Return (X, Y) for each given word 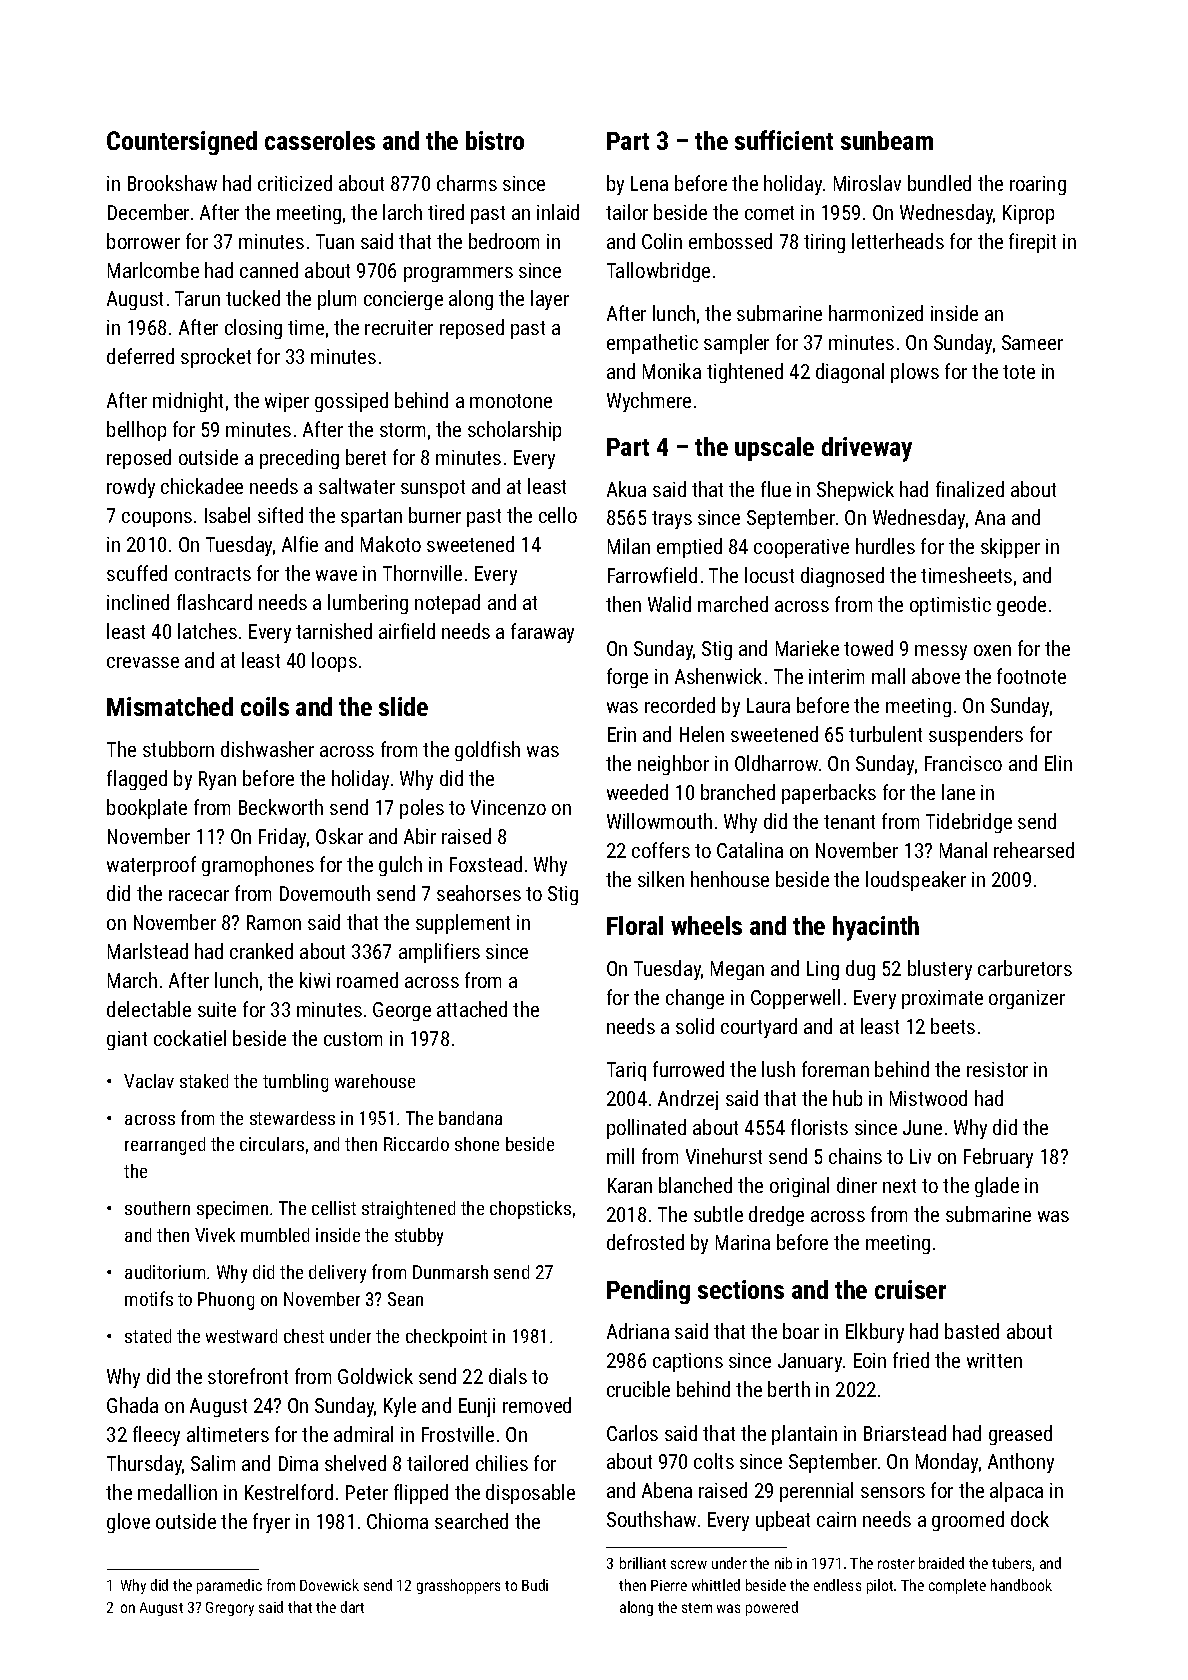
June (922, 1127)
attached (472, 1009)
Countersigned (182, 143)
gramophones (258, 866)
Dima (298, 1463)
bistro (495, 140)
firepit (1032, 243)
